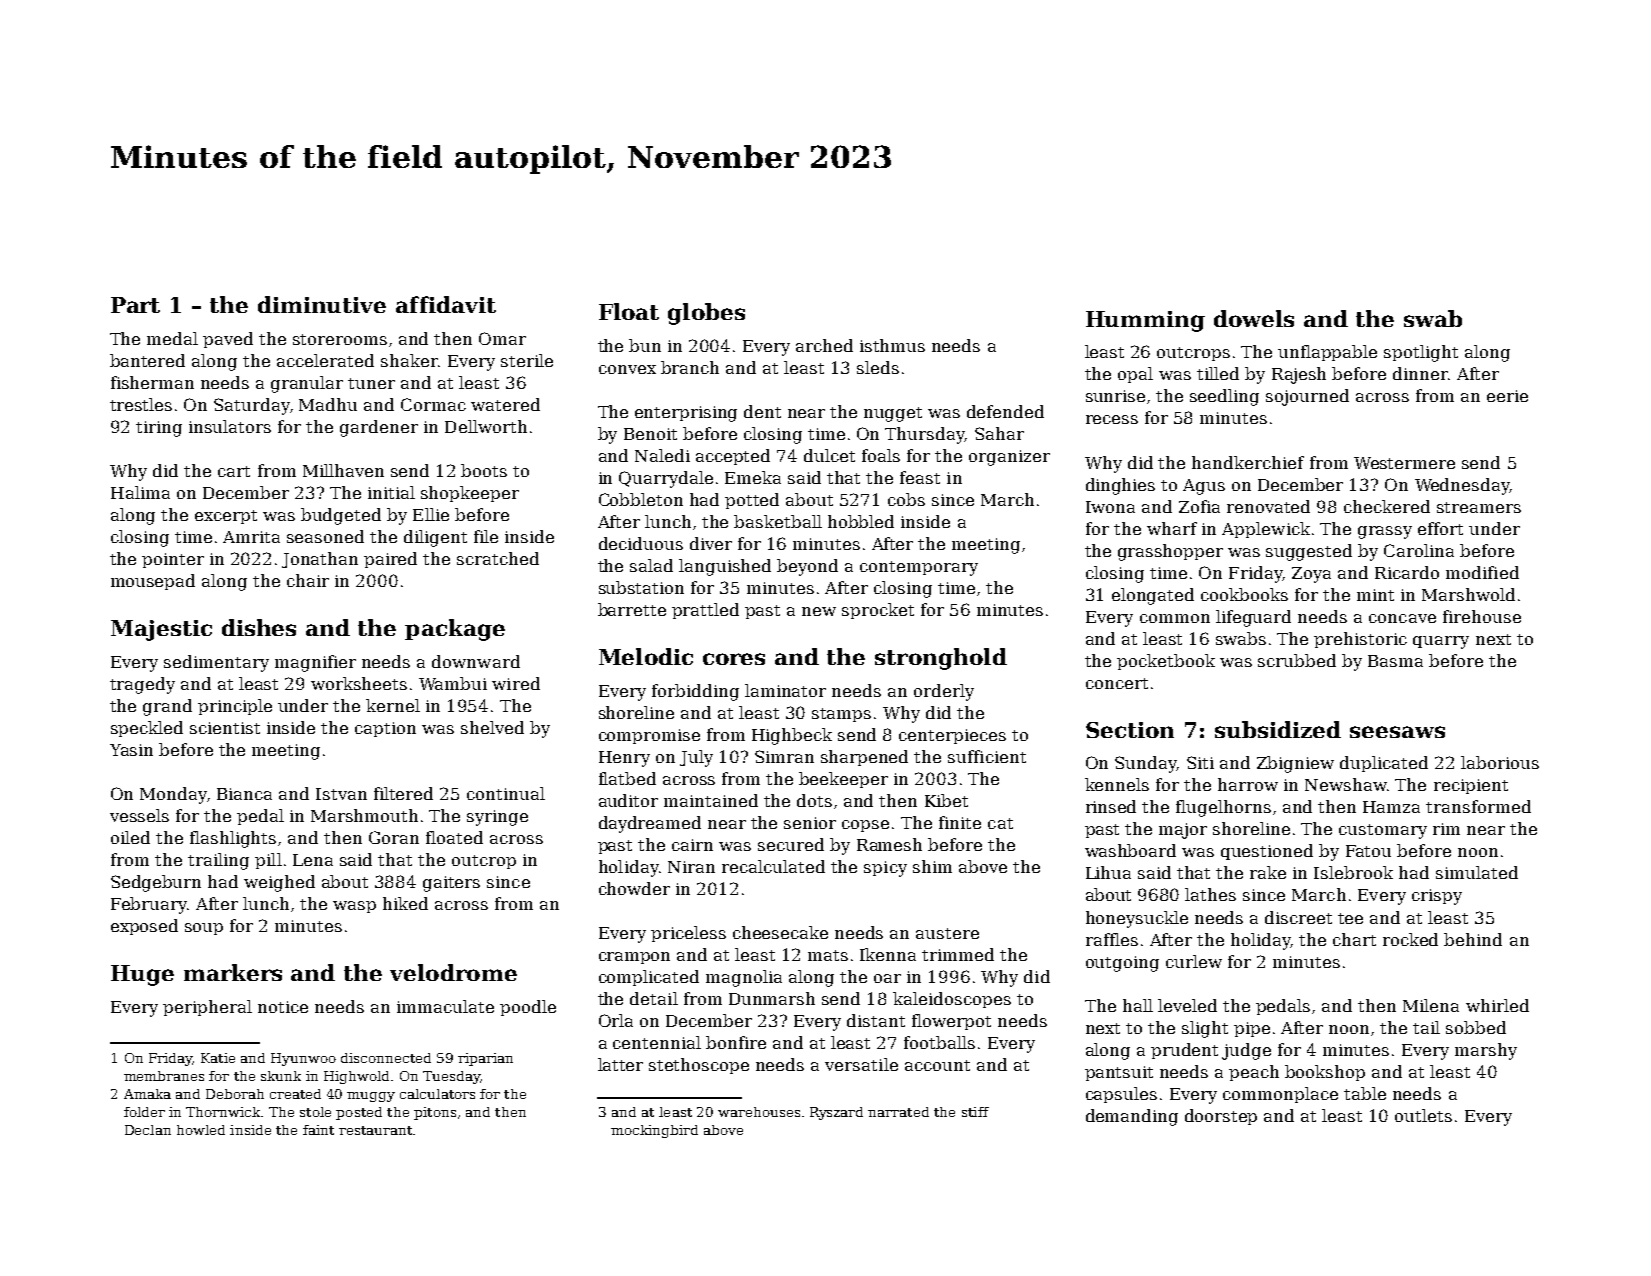 The image size is (1651, 1276). Describe the element at coordinates (354, 907) in the document. I see `wasp` at that location.
